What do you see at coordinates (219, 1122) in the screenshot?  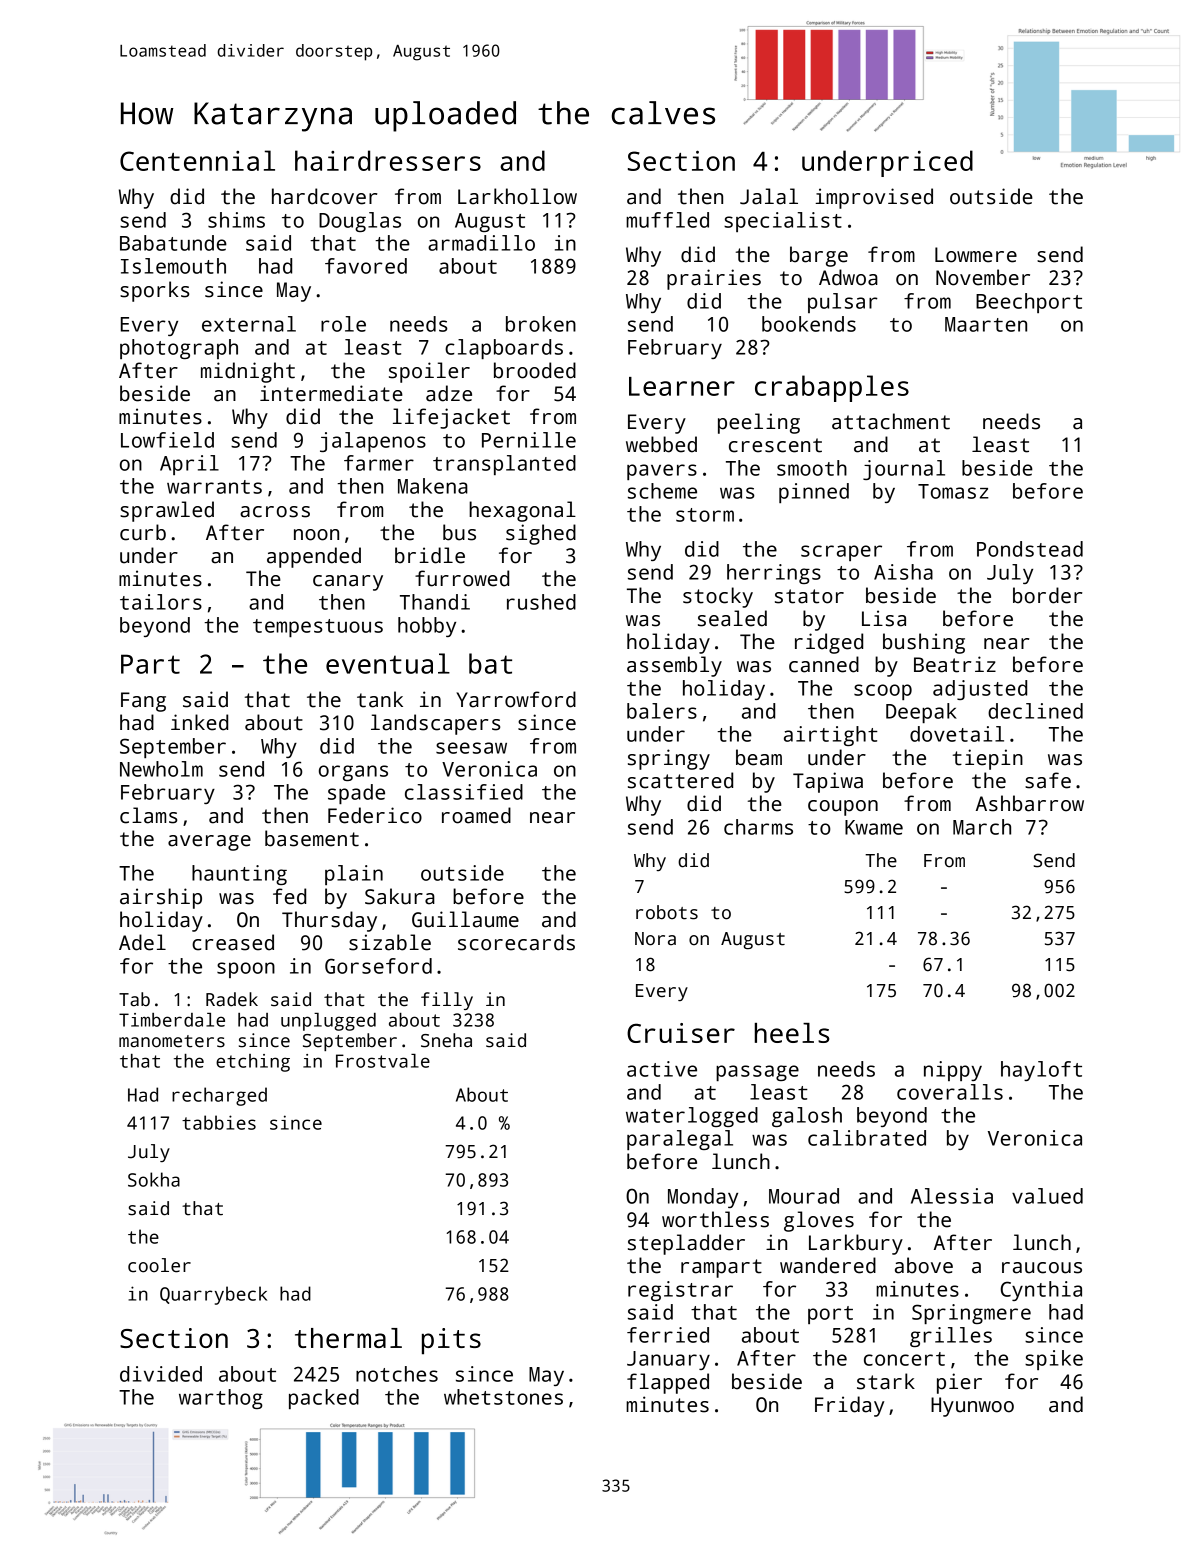 I see `tabbies` at bounding box center [219, 1122].
